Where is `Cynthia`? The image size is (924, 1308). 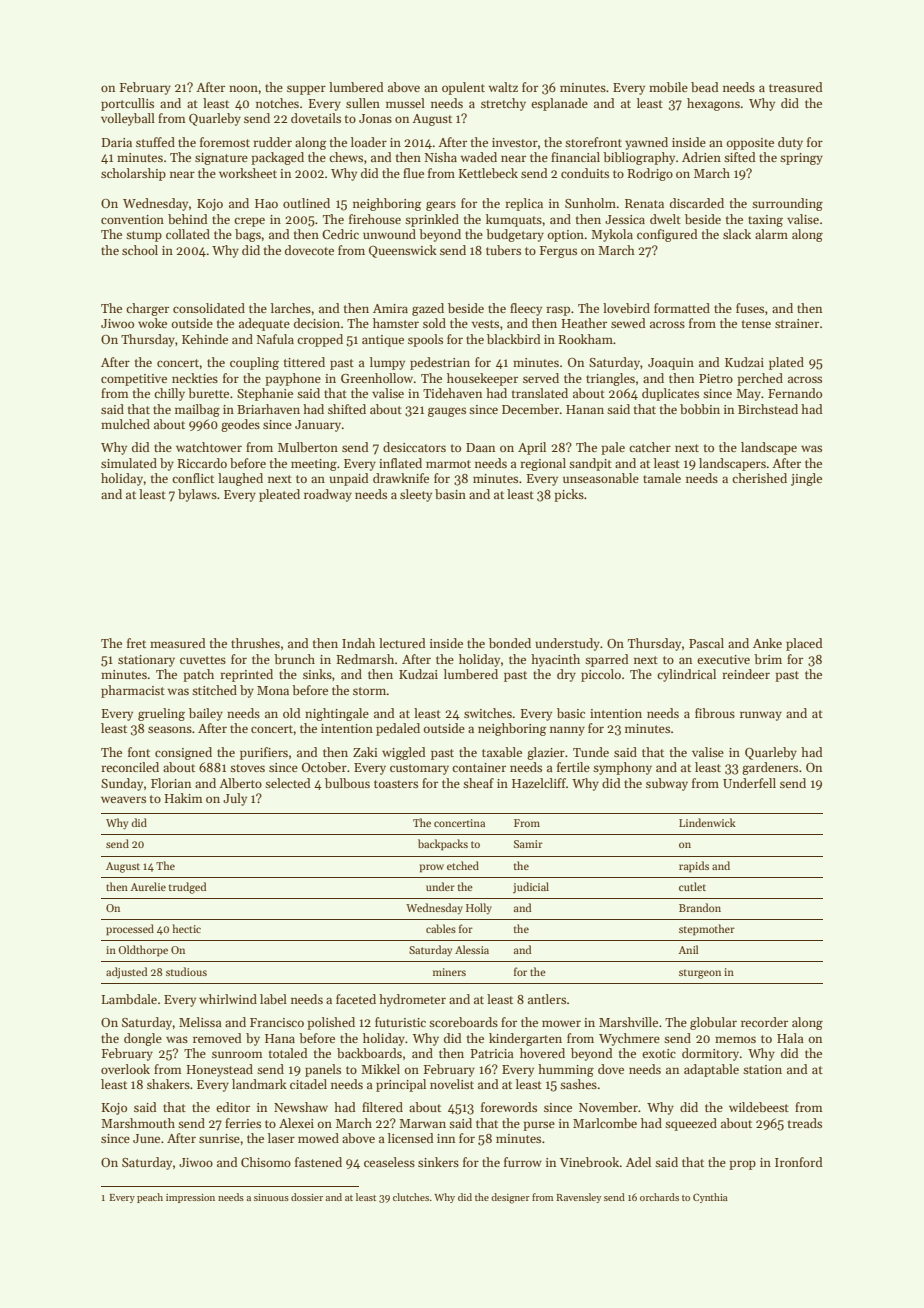 Cynthia is located at coordinates (710, 1198).
